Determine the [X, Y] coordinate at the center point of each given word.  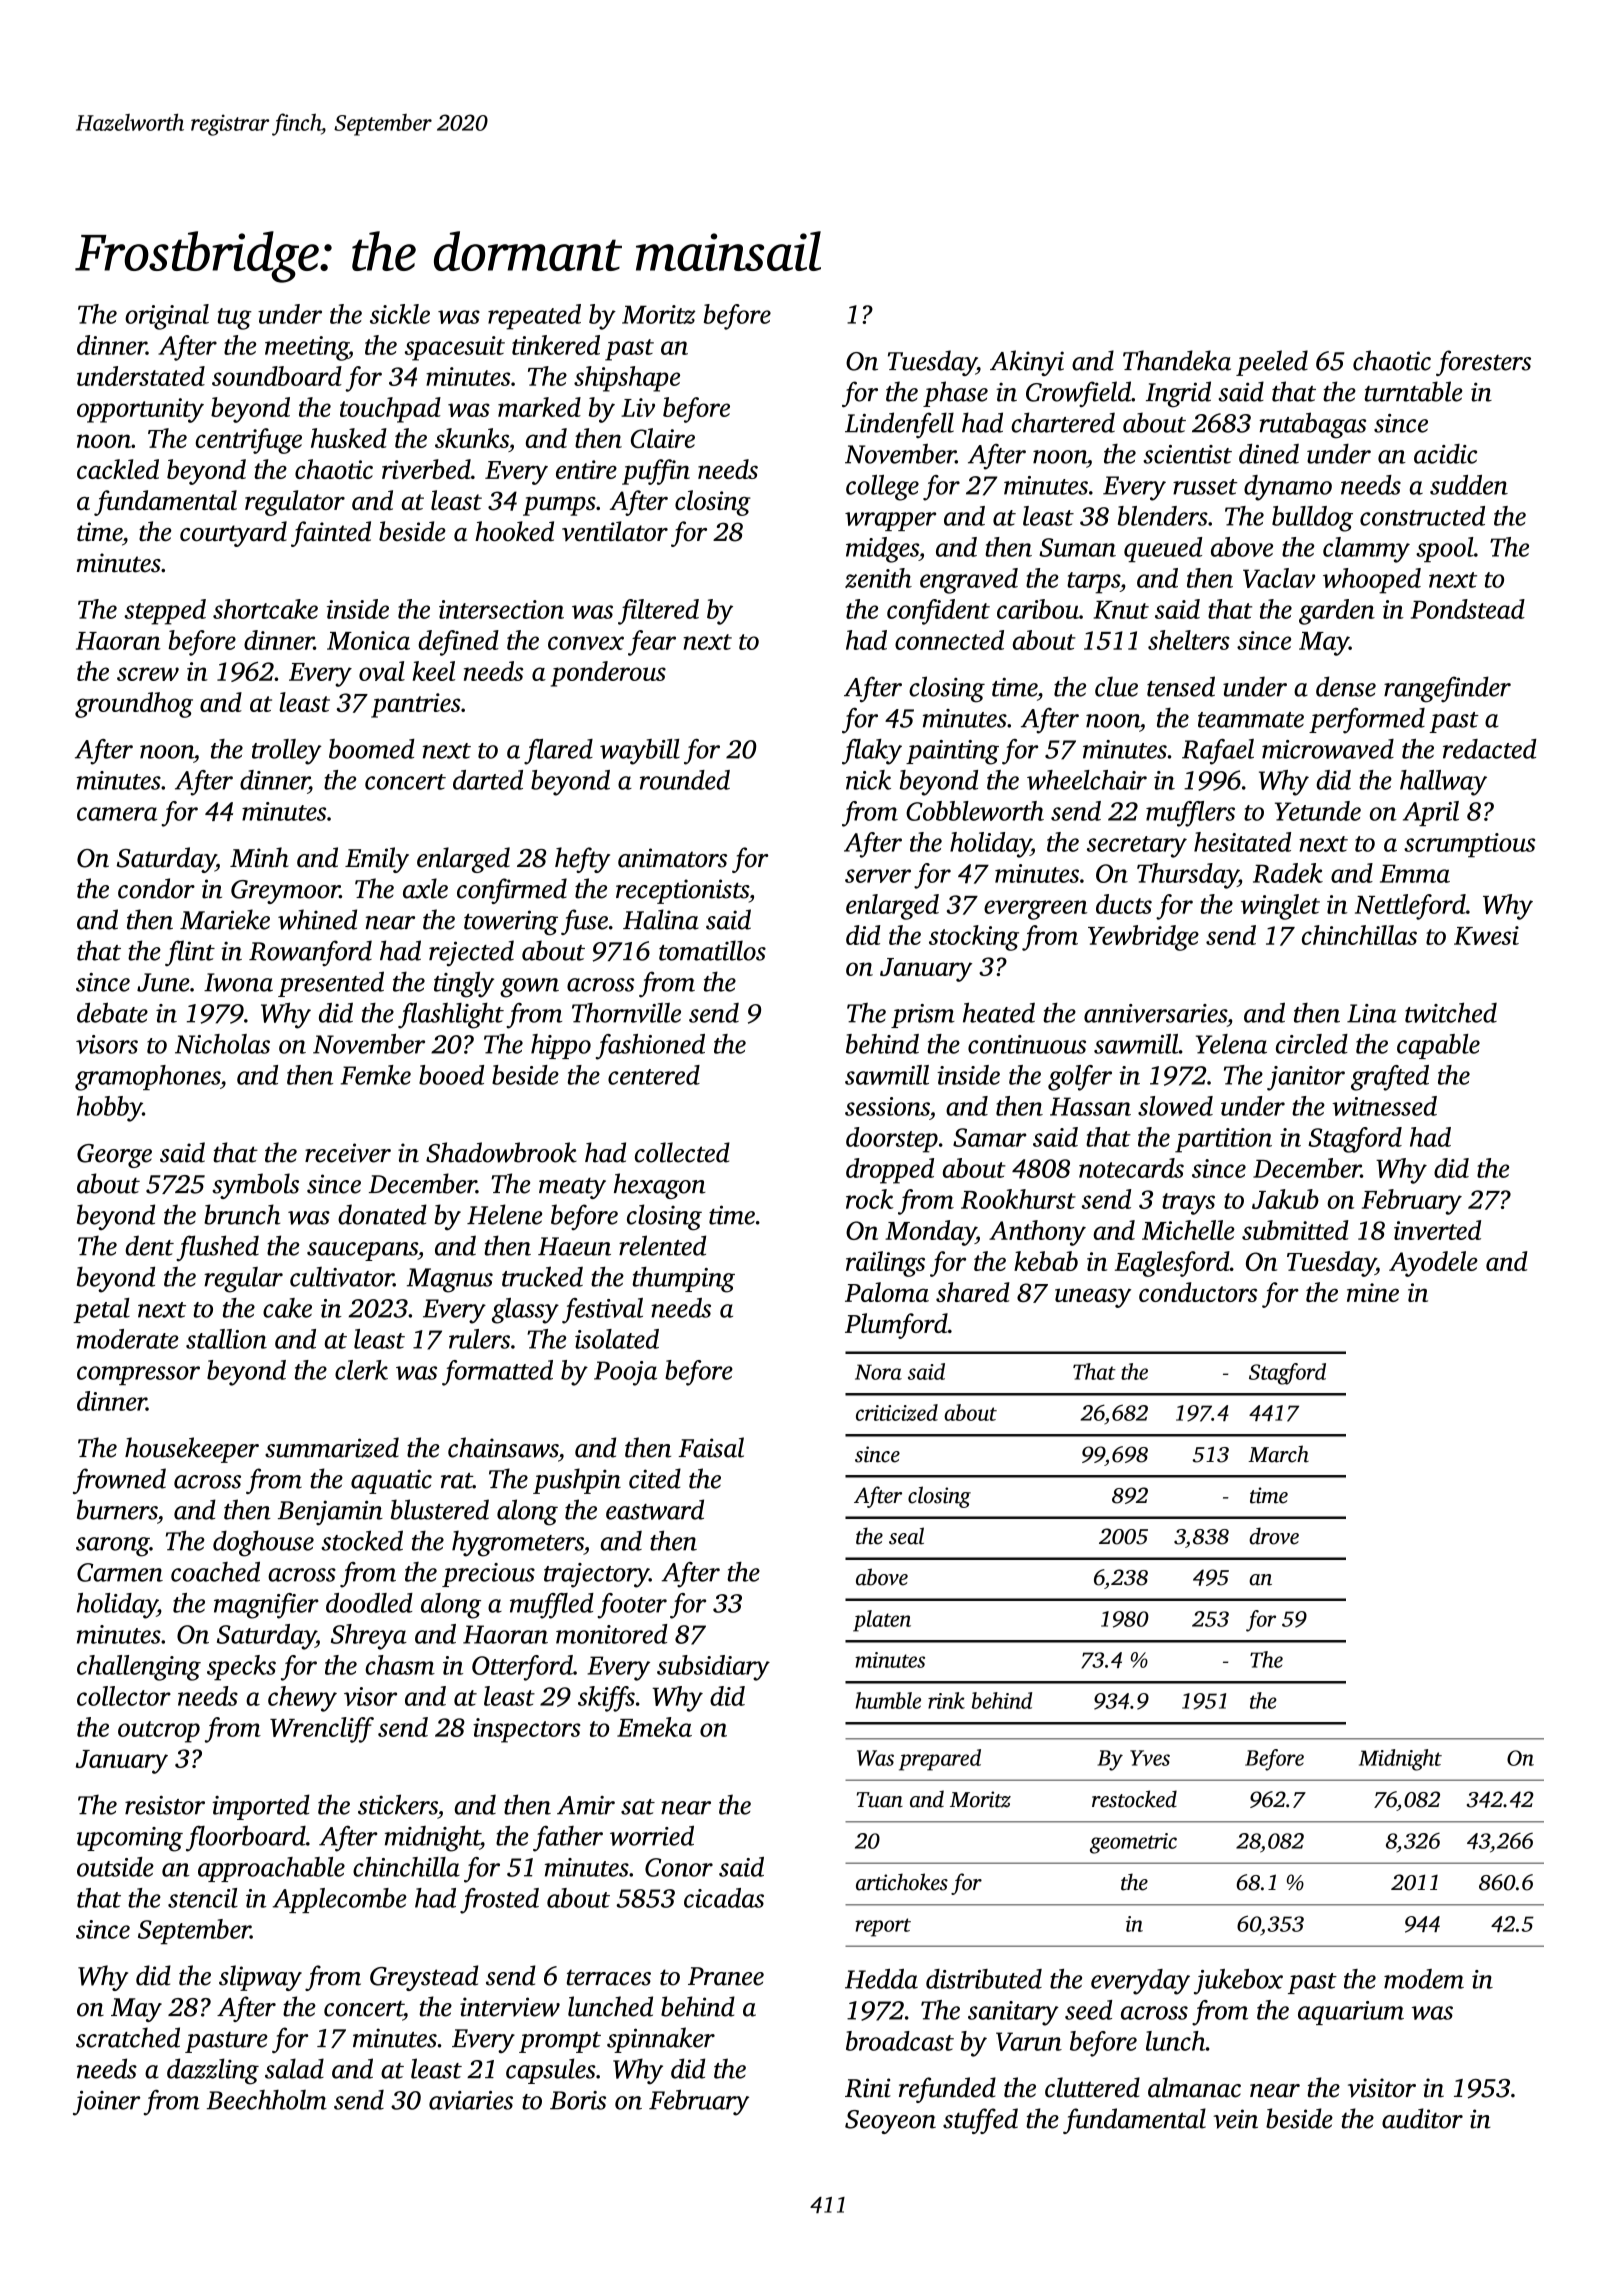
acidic [1445, 454]
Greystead [424, 1978]
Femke [376, 1075]
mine [1373, 1292]
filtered [658, 612]
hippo [561, 1046]
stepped [165, 612]
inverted [1437, 1230]
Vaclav [1279, 578]
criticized [897, 1412]
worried [652, 1835]
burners [117, 1509]
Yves [1150, 1758]
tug [234, 319]
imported [261, 1807]
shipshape [627, 379]
